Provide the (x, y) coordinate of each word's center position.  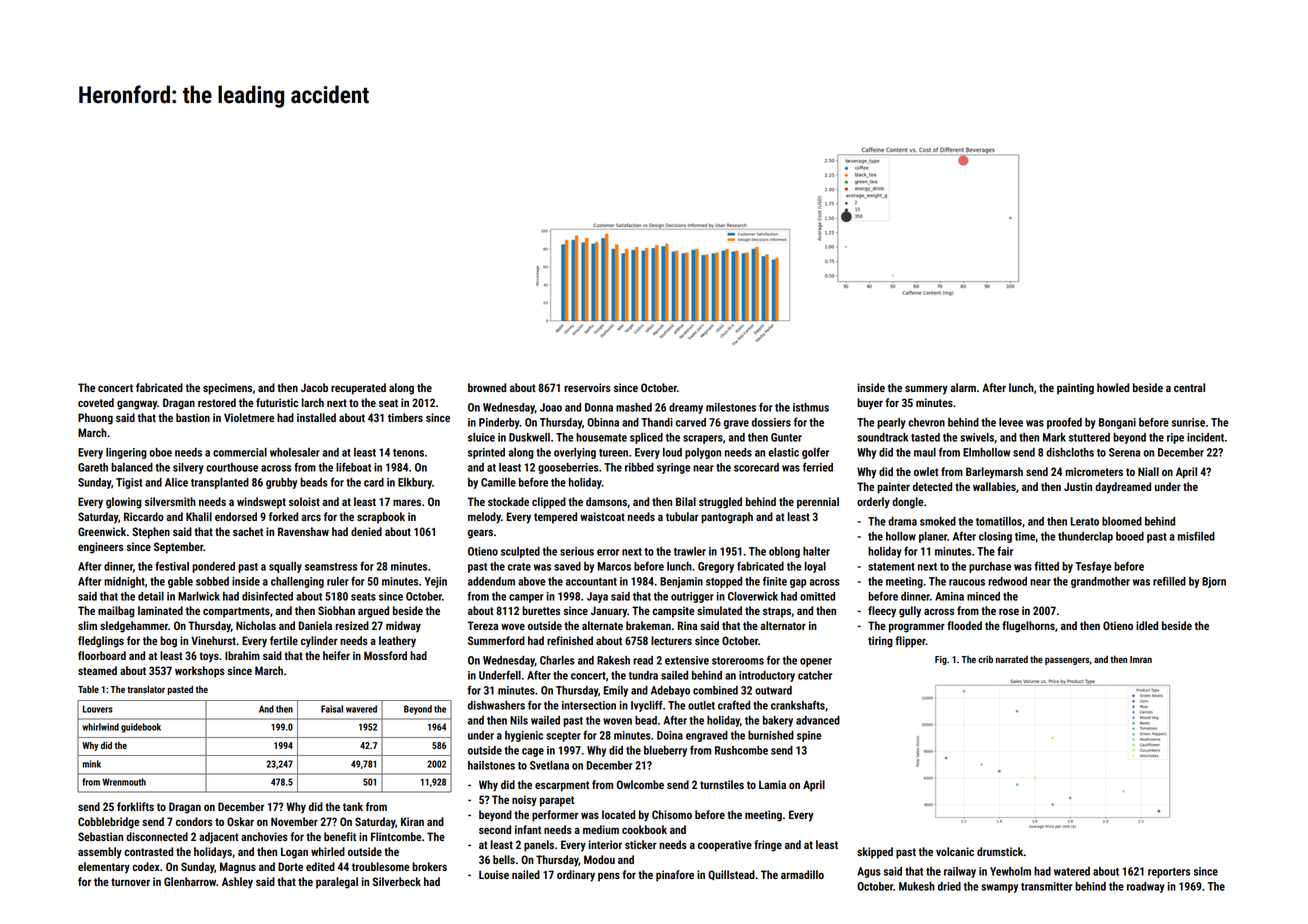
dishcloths (1070, 452)
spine (809, 736)
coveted (96, 402)
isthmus (811, 407)
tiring (880, 642)
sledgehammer (134, 627)
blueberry (665, 751)
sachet (248, 531)
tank (353, 806)
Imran (1141, 659)
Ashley (237, 883)
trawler (690, 551)
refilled (1169, 581)
